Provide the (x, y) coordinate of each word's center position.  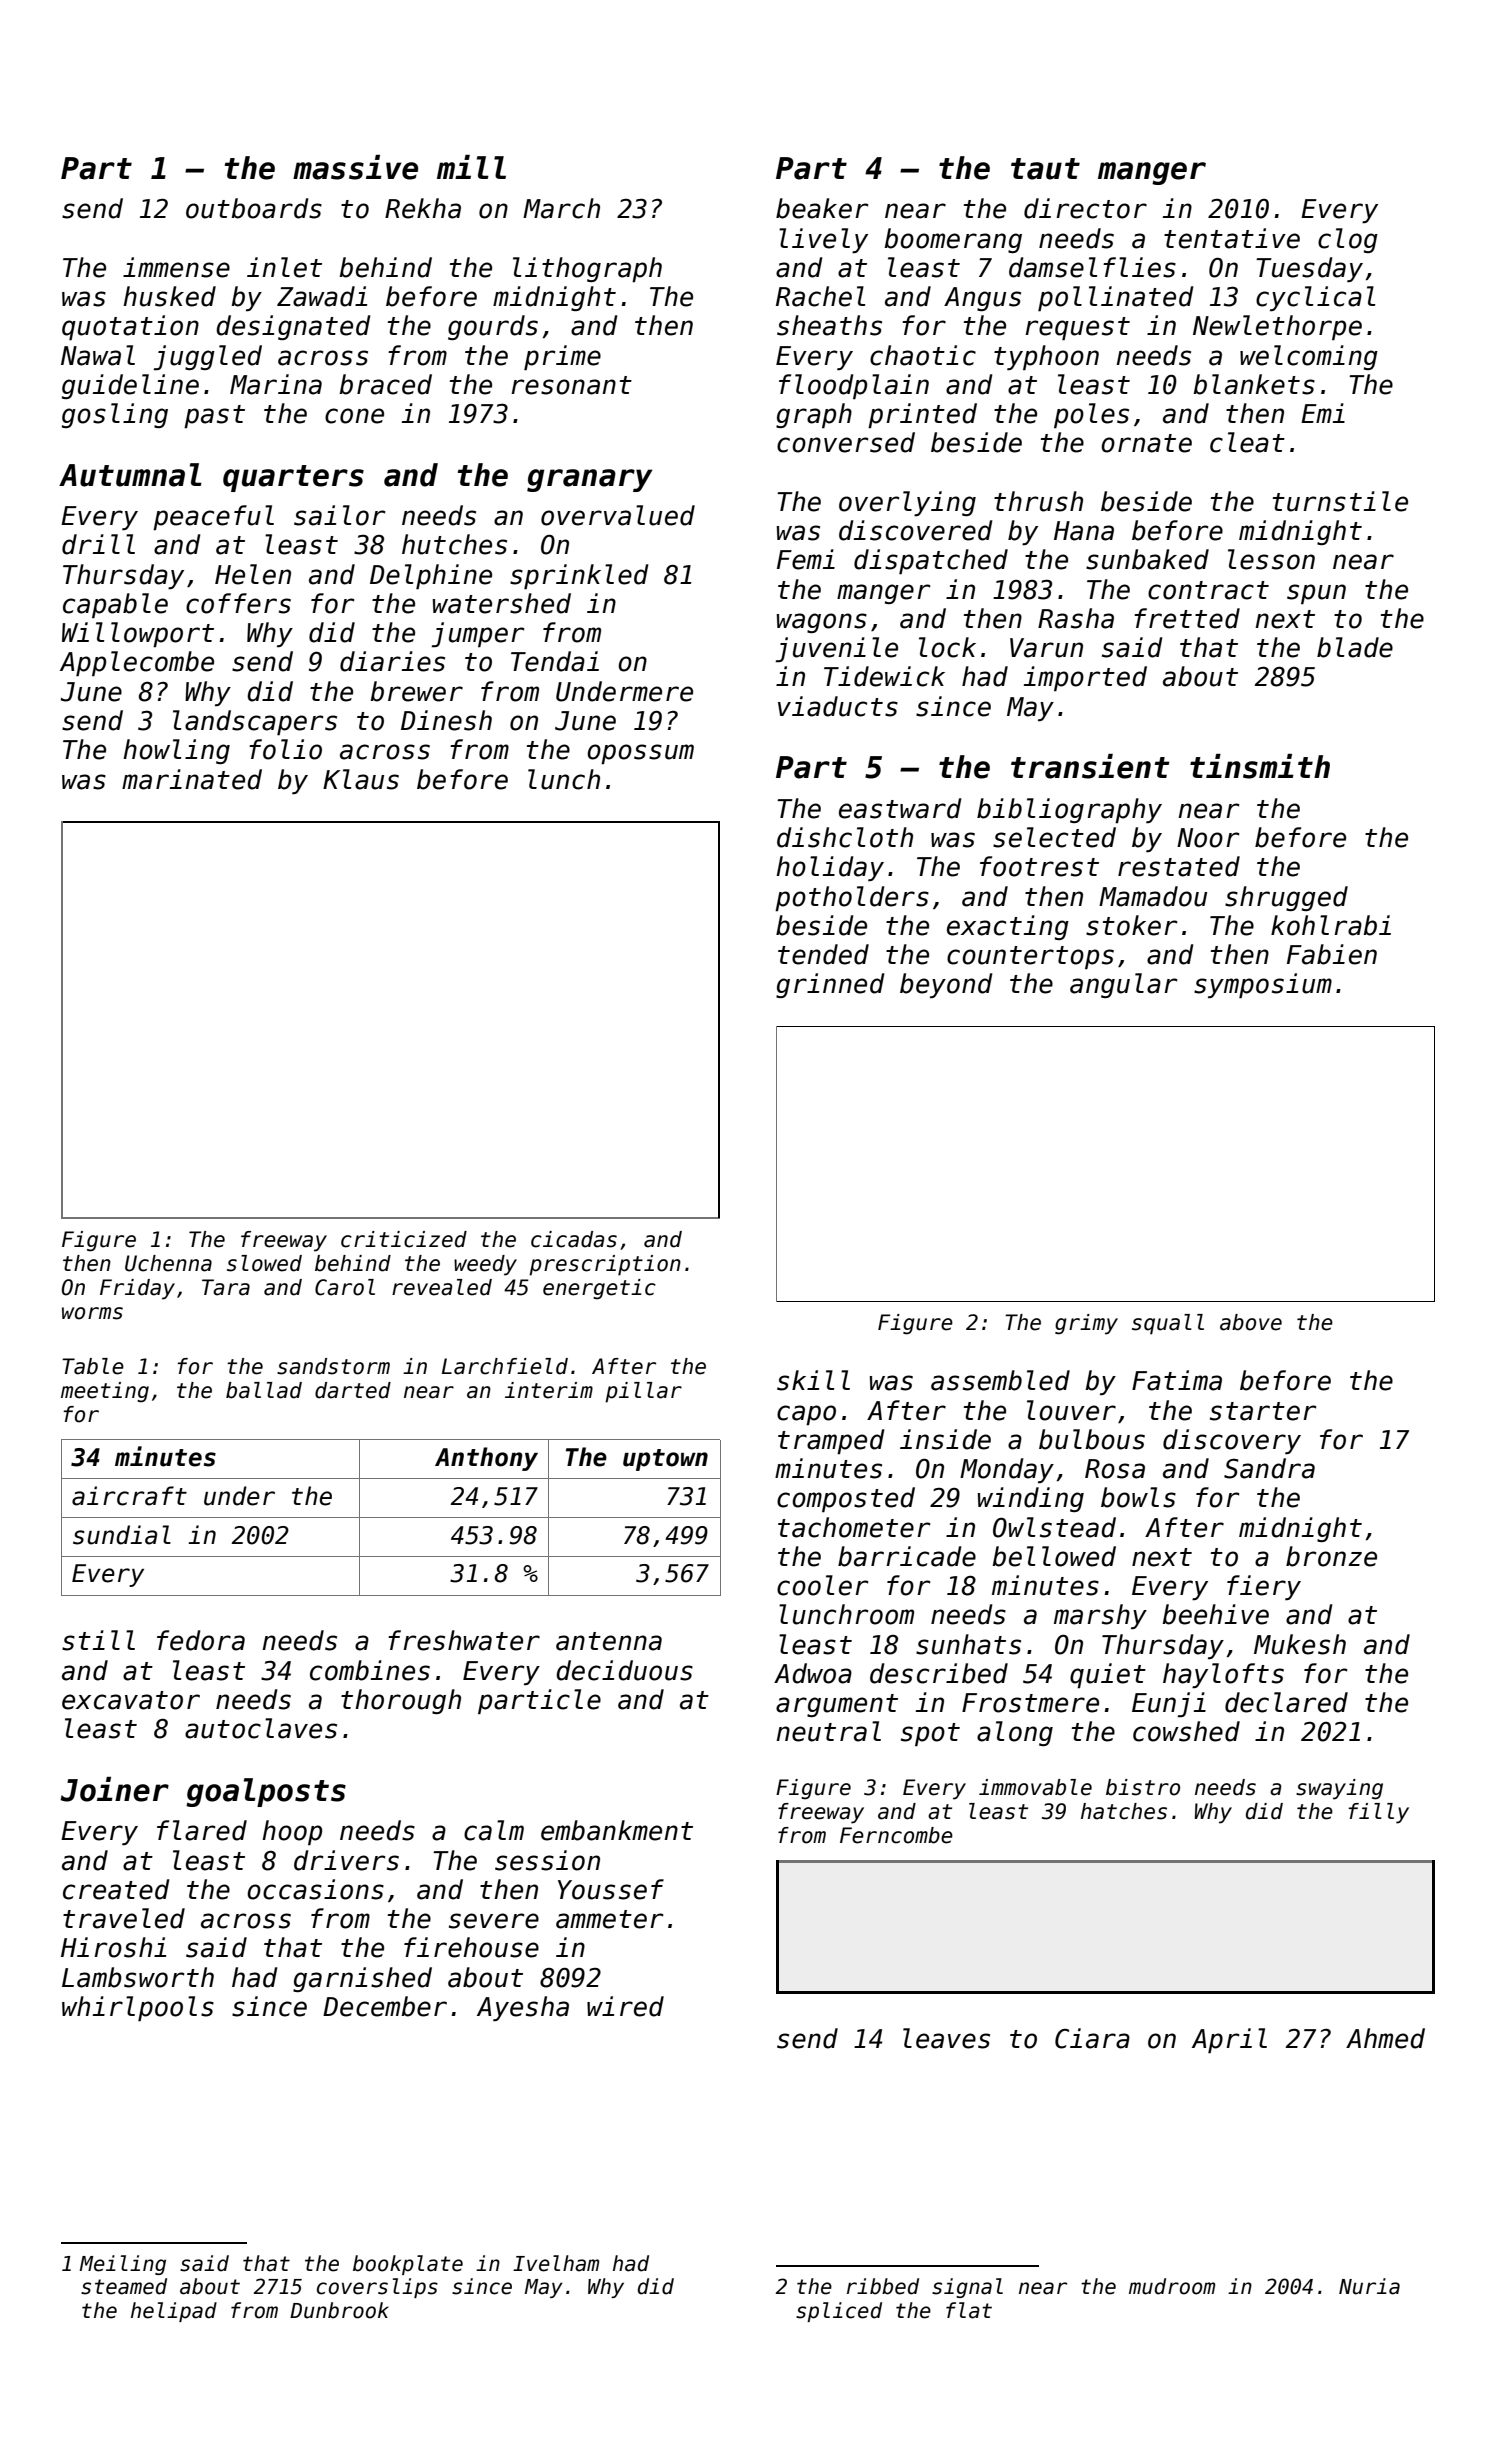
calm (494, 1830)
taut (1045, 169)
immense (176, 267)
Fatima (1177, 1380)
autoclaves (261, 1728)
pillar (643, 1392)
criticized (404, 1239)
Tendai (555, 661)
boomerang (953, 240)
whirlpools (138, 2008)
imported (1085, 678)
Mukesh (1300, 1644)
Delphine (431, 576)
